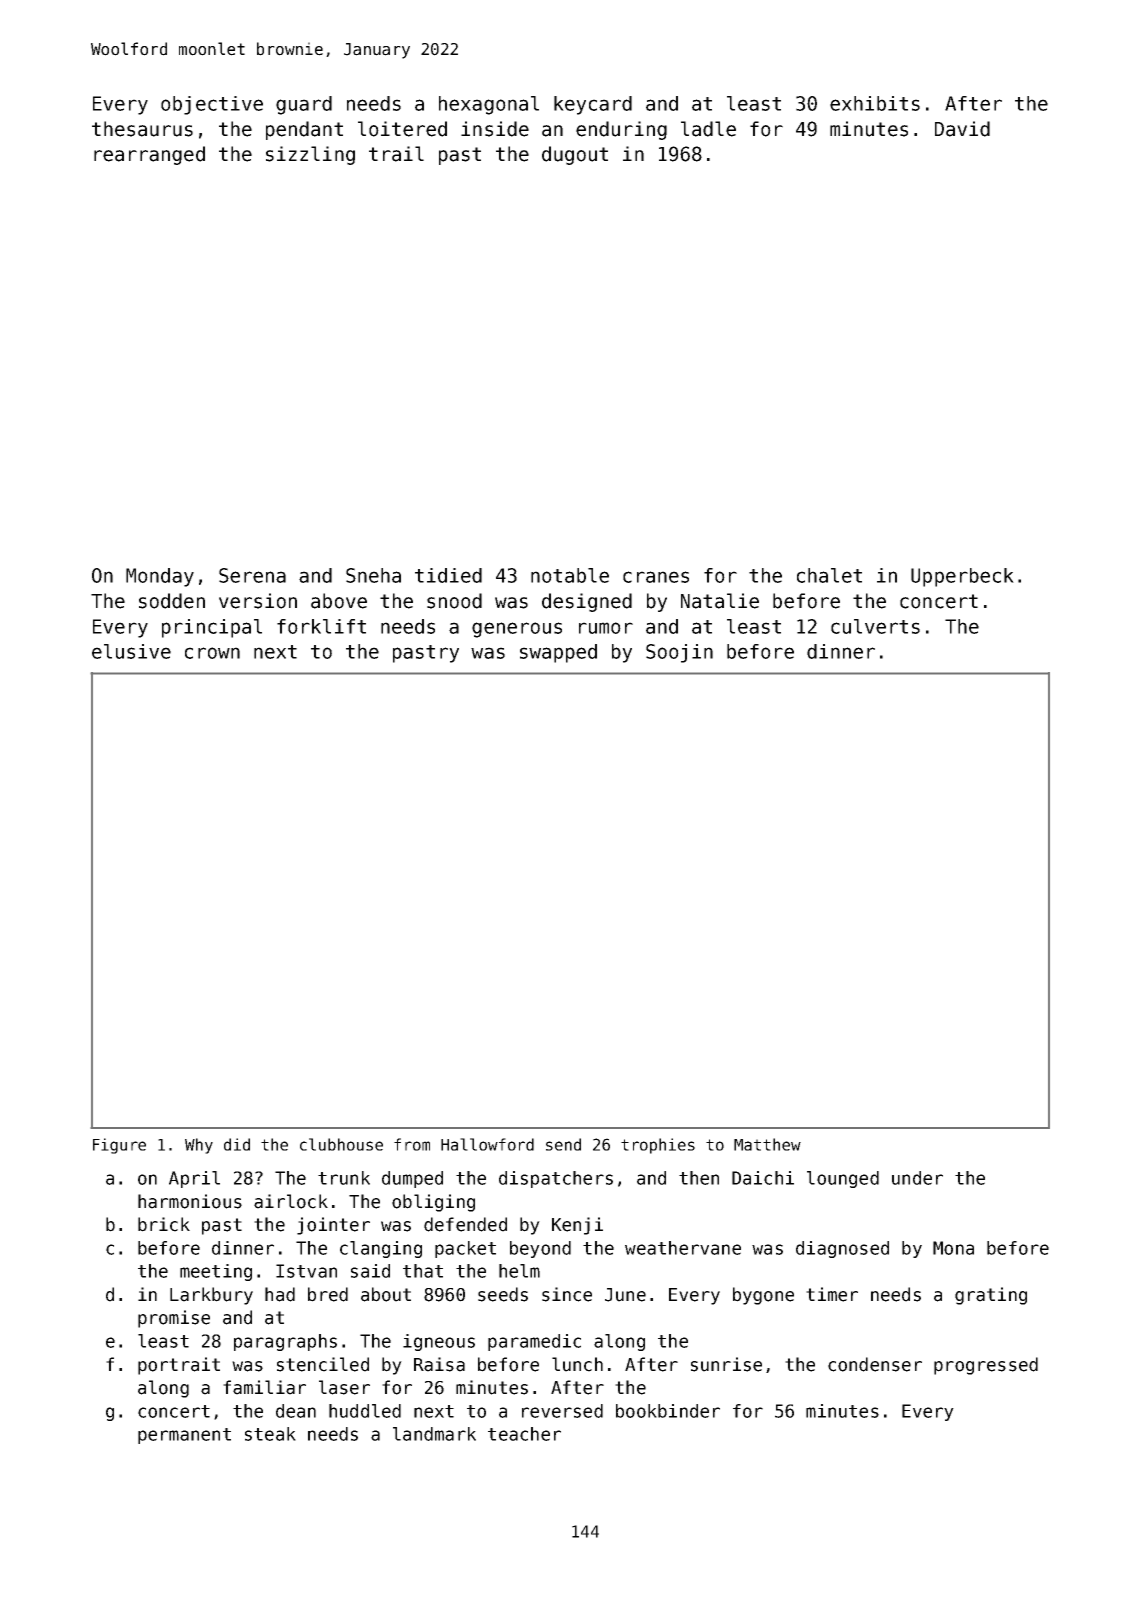 The width and height of the document is (1141, 1613). Describe the element at coordinates (184, 1436) in the document. I see `permanent` at that location.
